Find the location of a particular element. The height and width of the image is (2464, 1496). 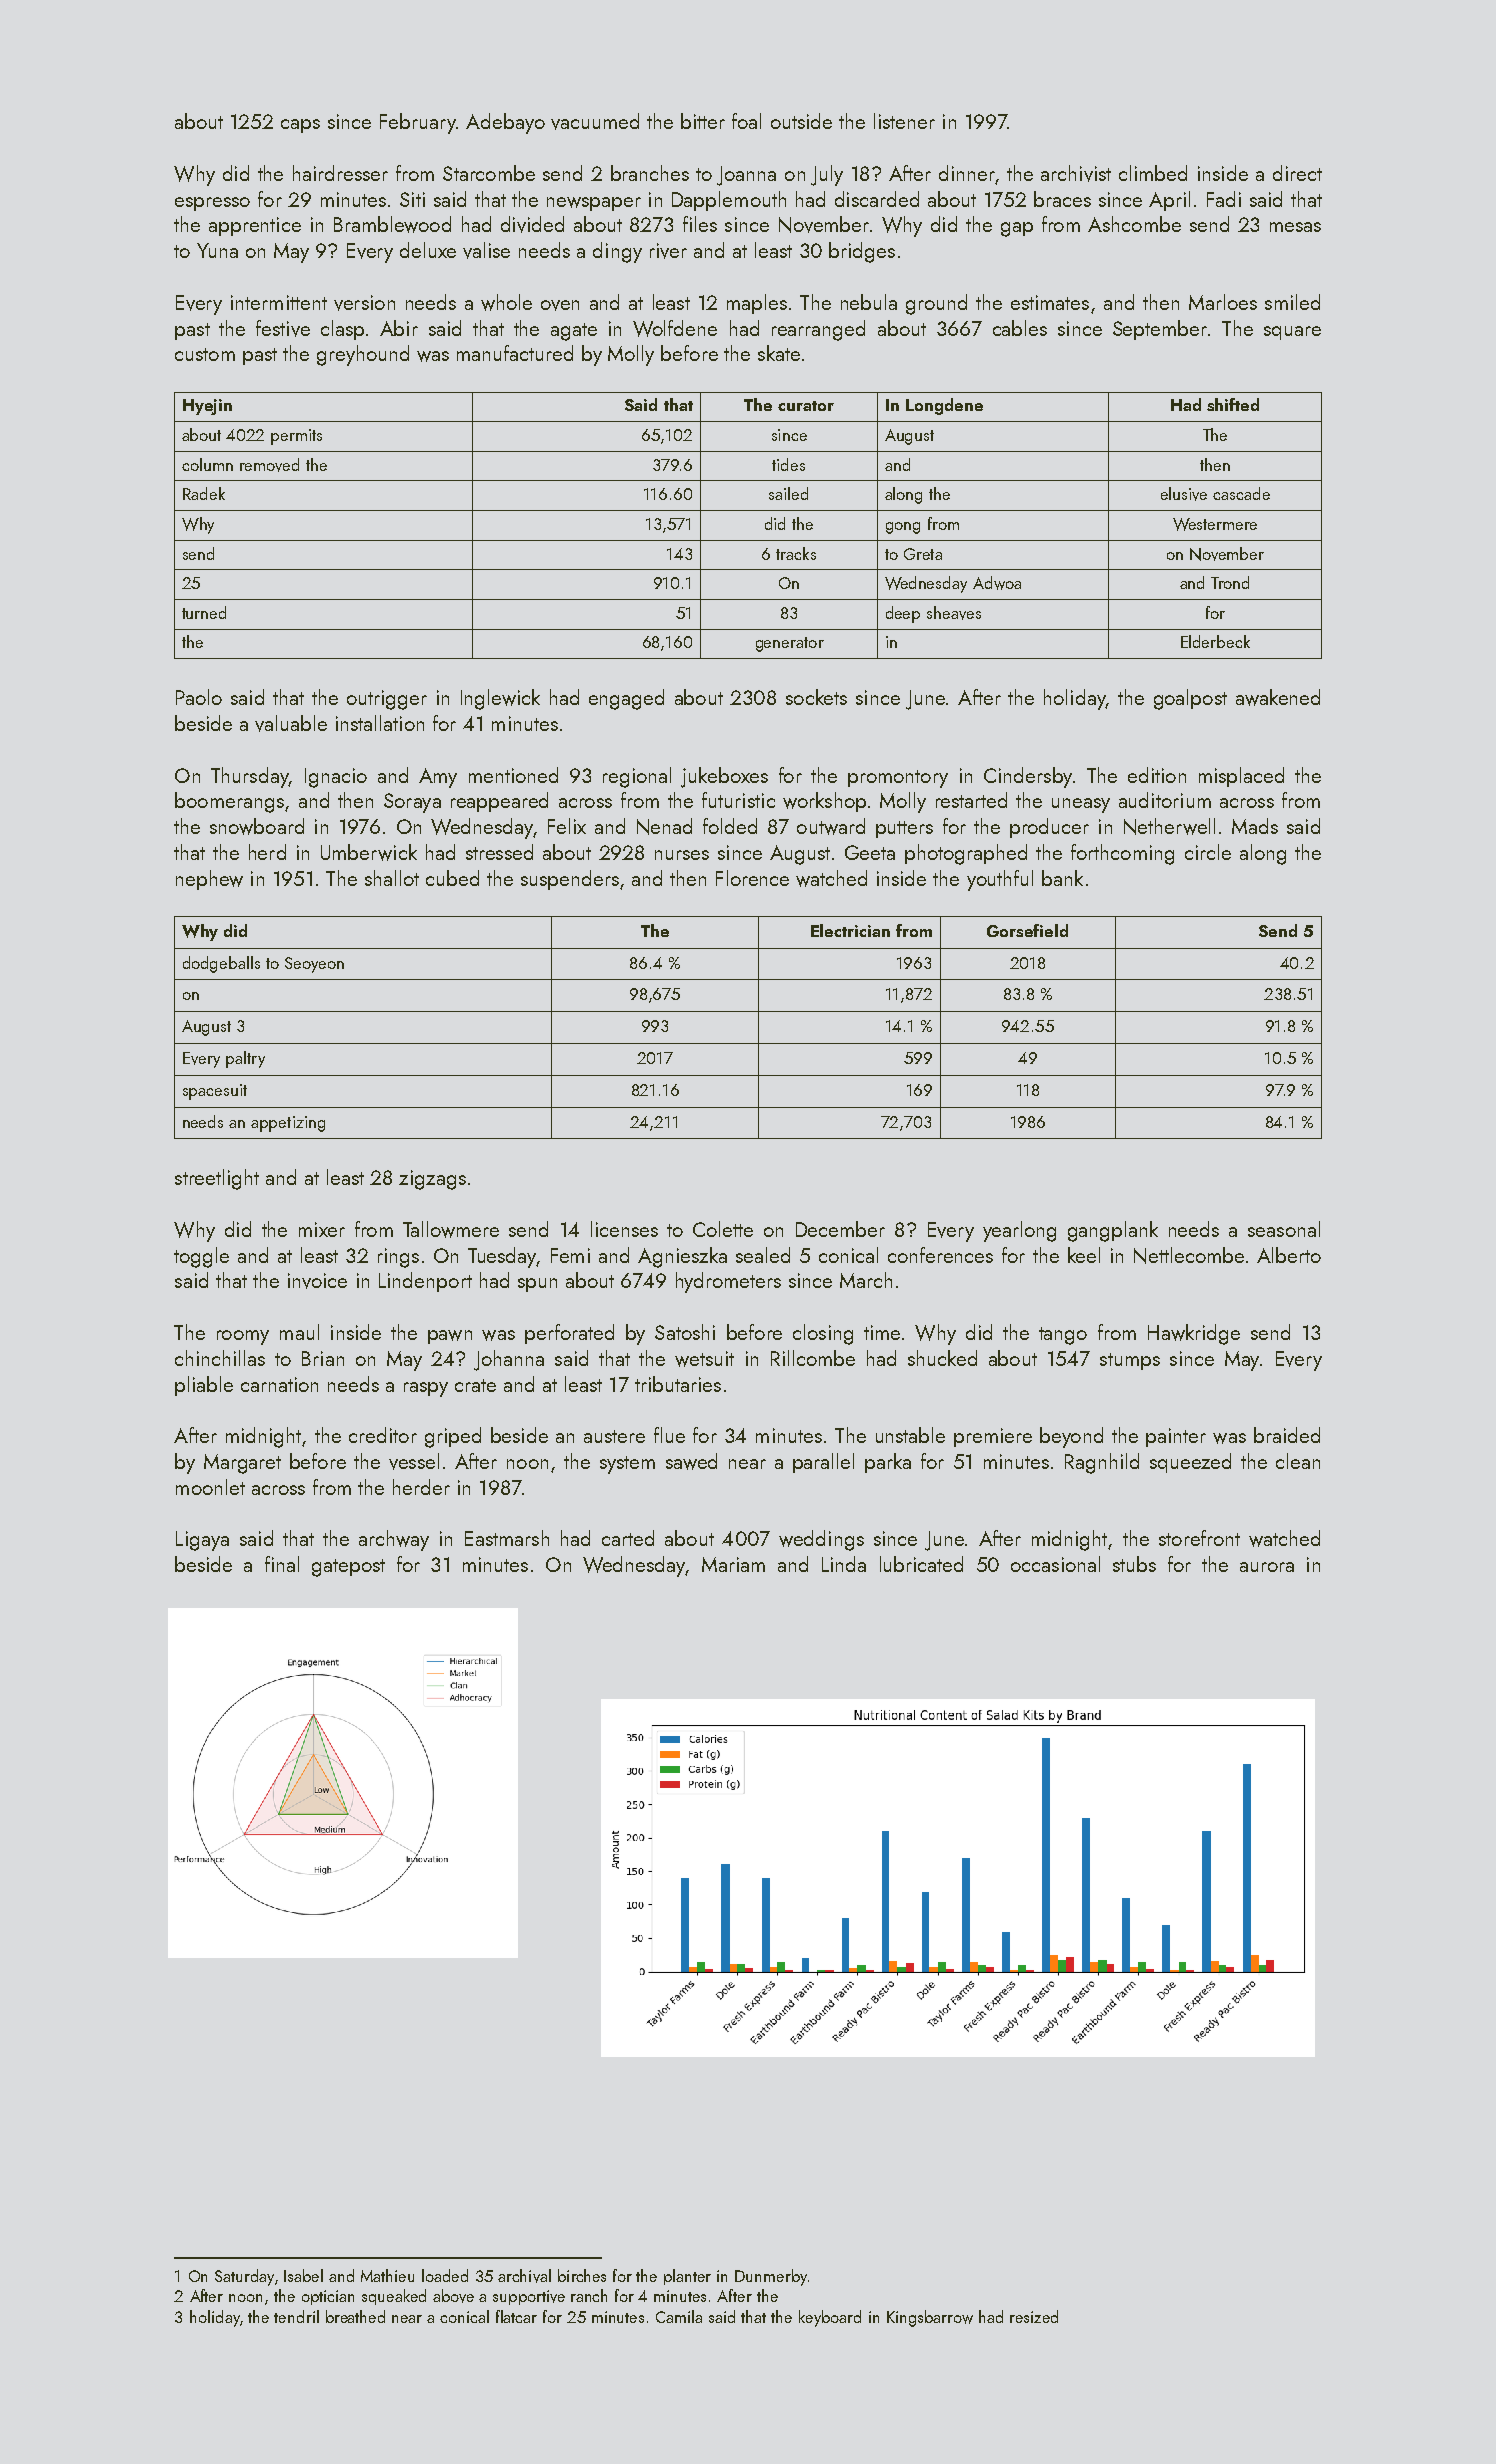

lubricated is located at coordinates (921, 1564).
